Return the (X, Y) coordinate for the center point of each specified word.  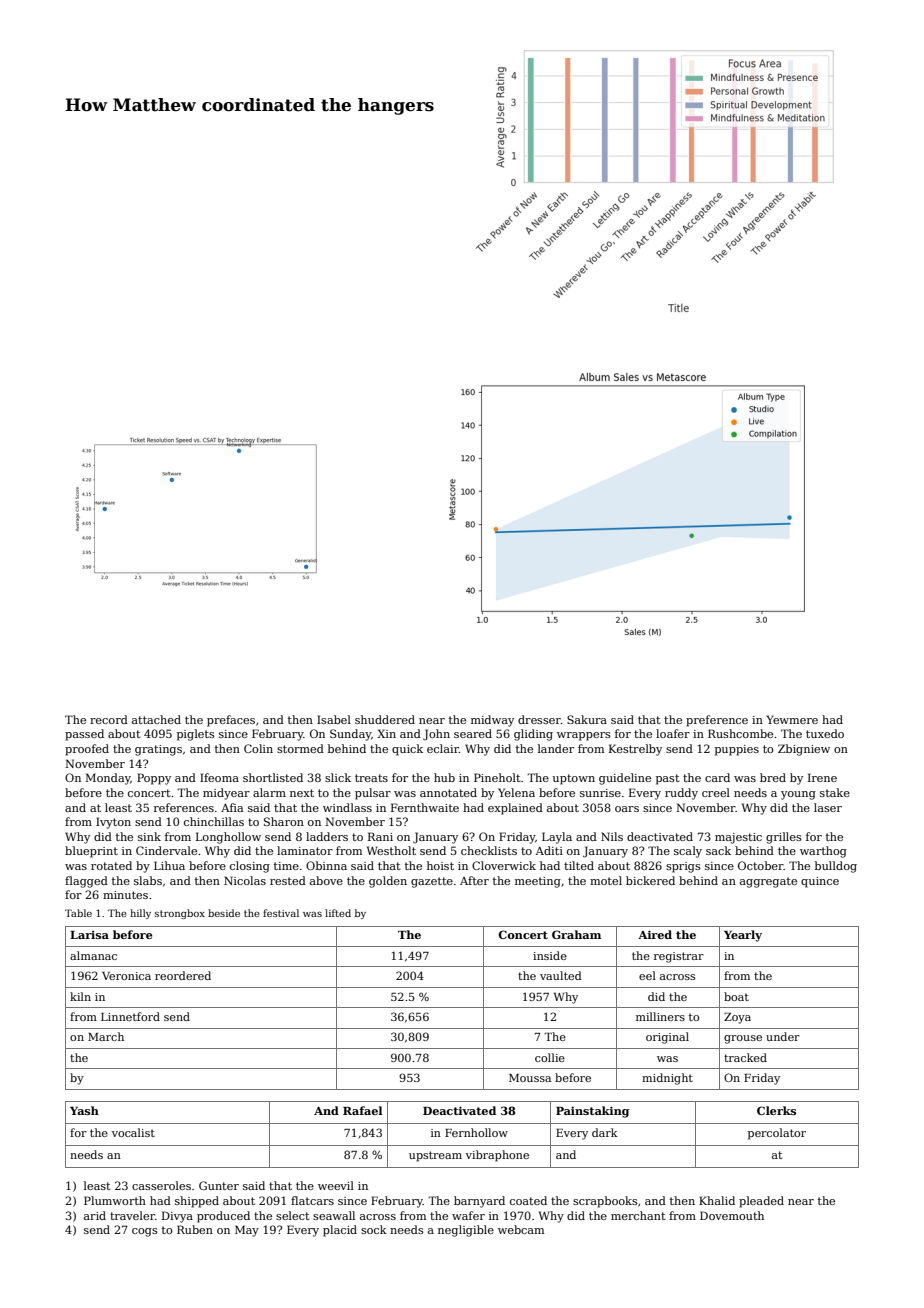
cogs (145, 1232)
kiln (80, 996)
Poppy (154, 779)
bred (773, 777)
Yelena (516, 792)
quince (820, 882)
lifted (338, 913)
